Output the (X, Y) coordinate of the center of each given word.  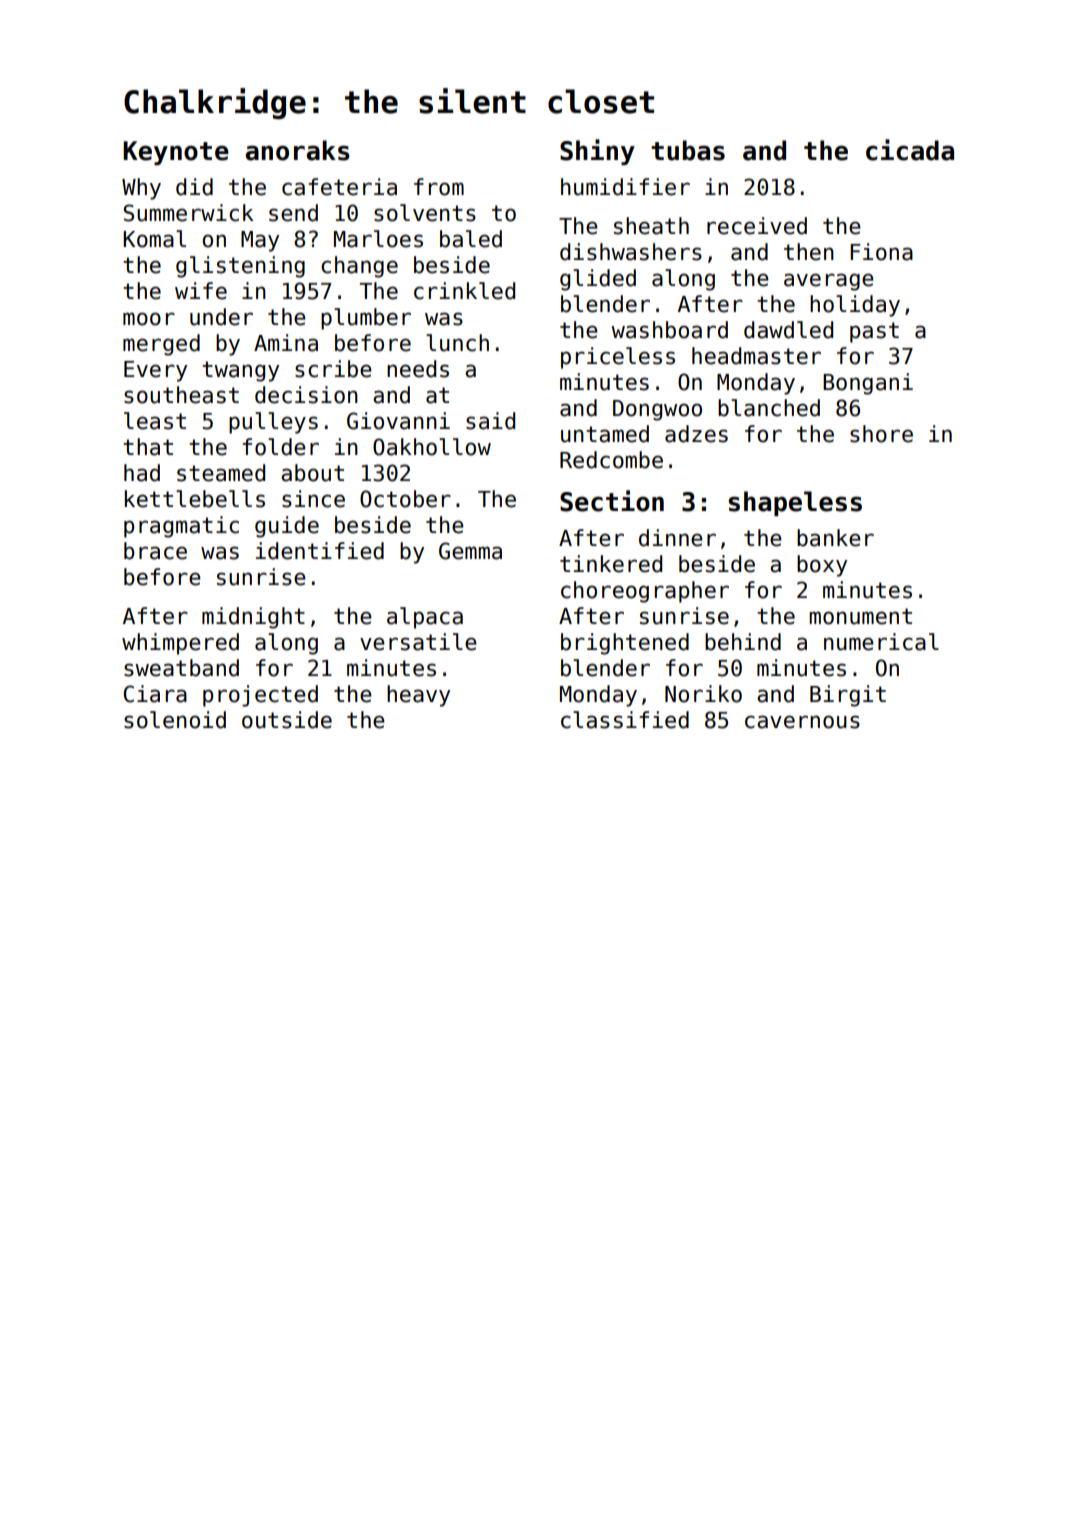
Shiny (597, 152)
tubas (688, 150)
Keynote (176, 153)
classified (625, 720)
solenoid (175, 720)
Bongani (868, 384)
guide (287, 527)
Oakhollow (432, 447)
